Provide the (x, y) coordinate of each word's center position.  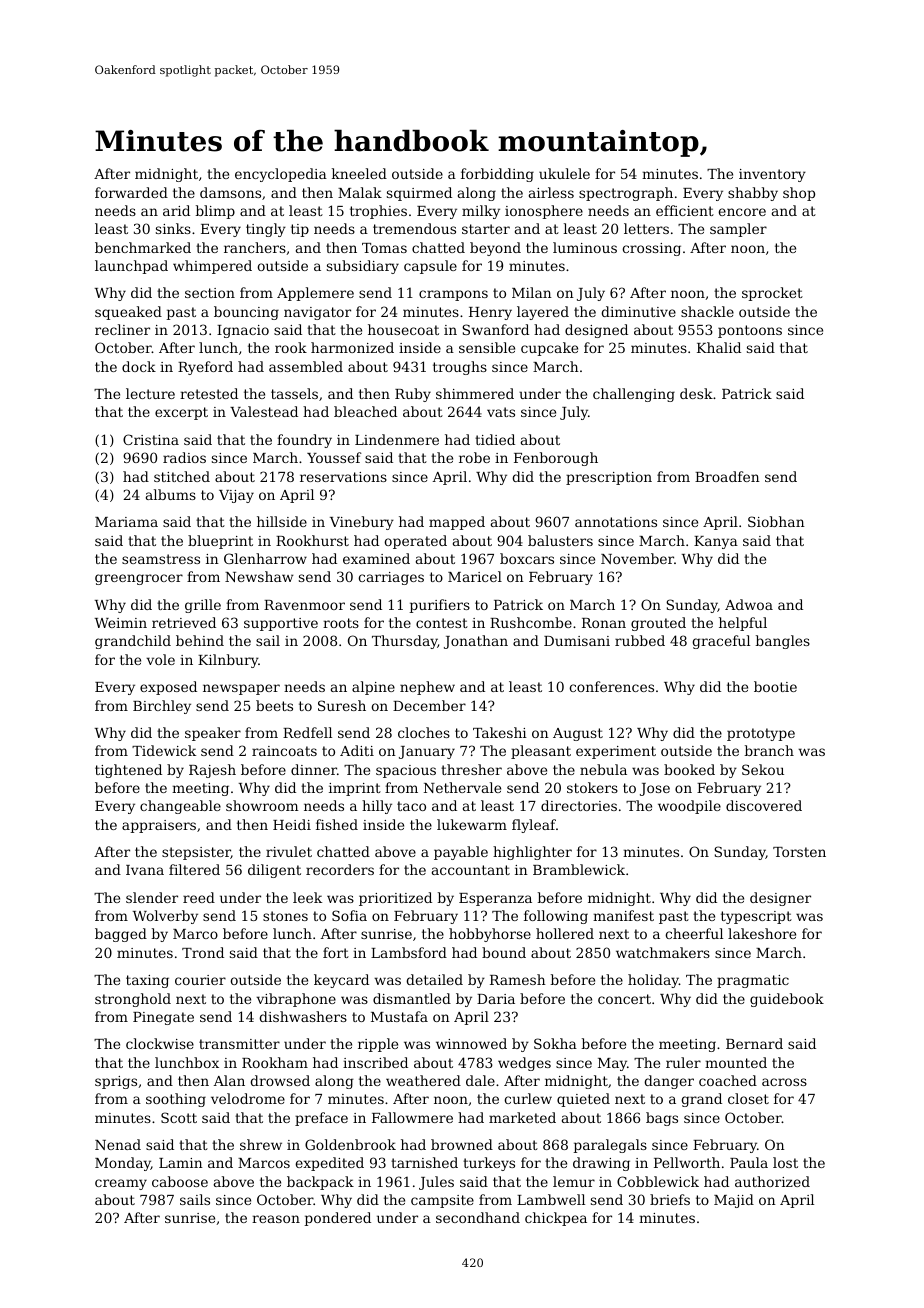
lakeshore (762, 933)
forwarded (131, 192)
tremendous (414, 228)
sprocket (772, 294)
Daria (496, 999)
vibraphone (296, 1000)
